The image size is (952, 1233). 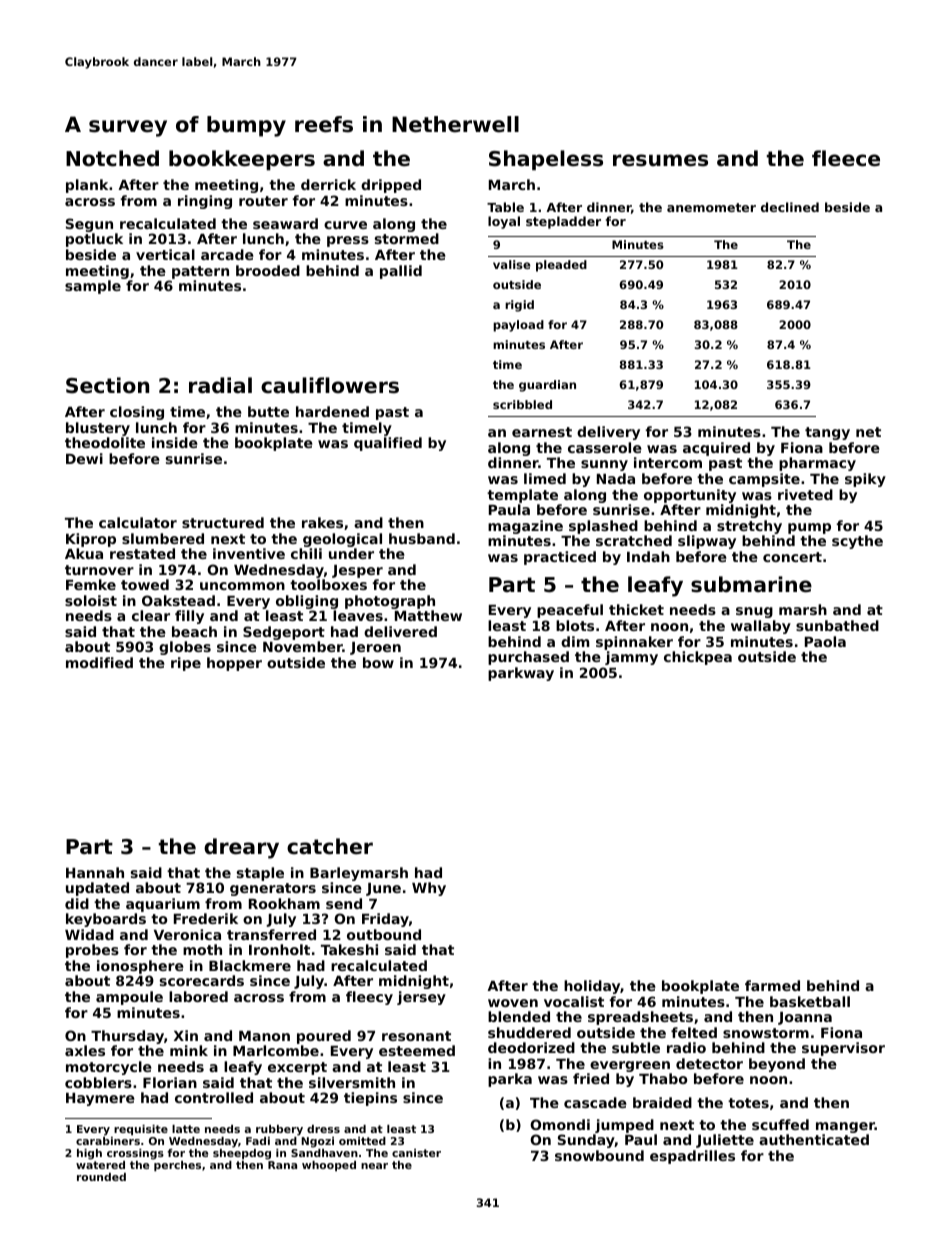 I want to click on bookkeepers, so click(x=242, y=160).
